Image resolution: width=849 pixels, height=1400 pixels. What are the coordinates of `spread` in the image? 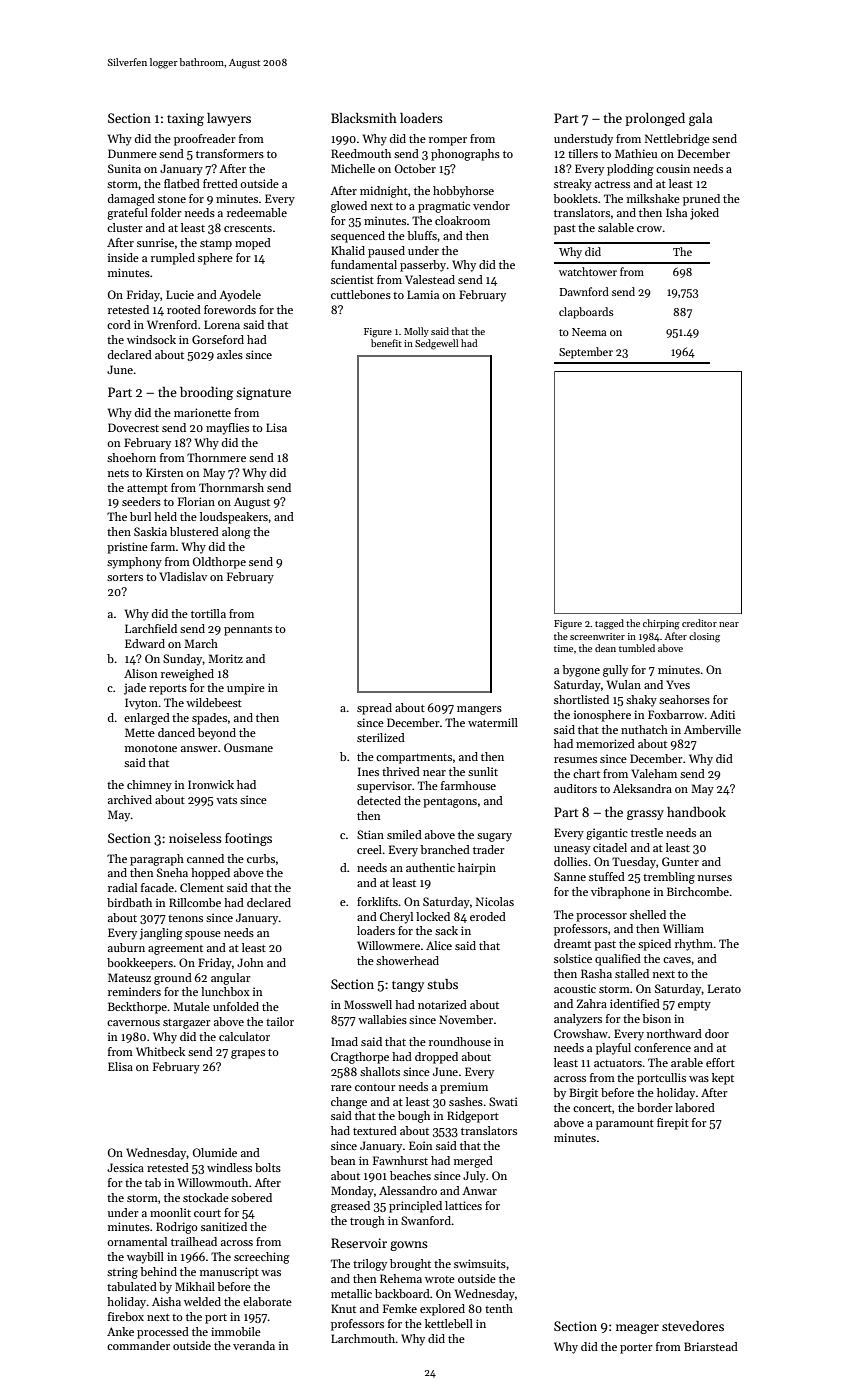 It's located at (374, 709).
